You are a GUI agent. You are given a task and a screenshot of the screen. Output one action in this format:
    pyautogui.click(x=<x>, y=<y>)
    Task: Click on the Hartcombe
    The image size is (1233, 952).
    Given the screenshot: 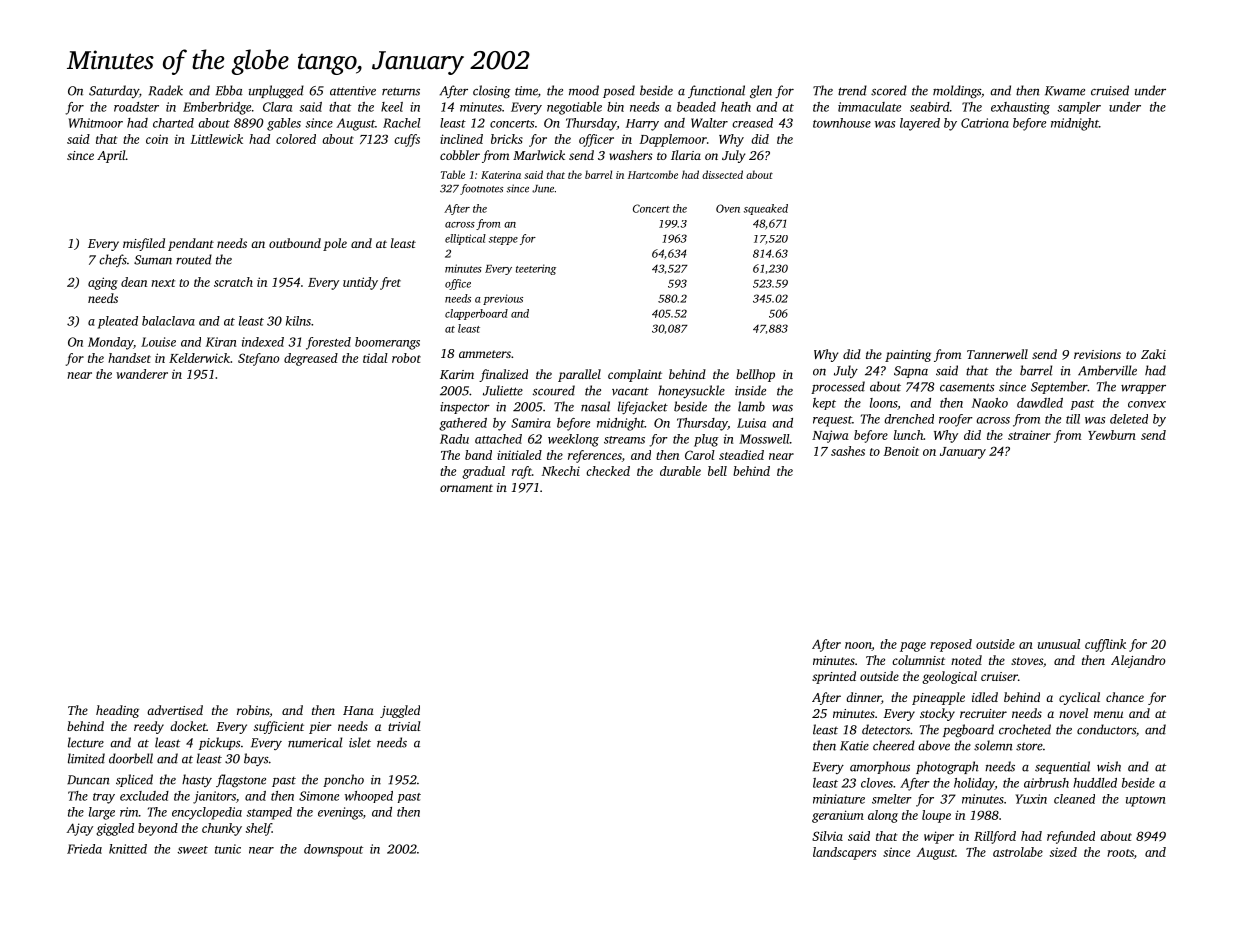 What is the action you would take?
    pyautogui.click(x=653, y=174)
